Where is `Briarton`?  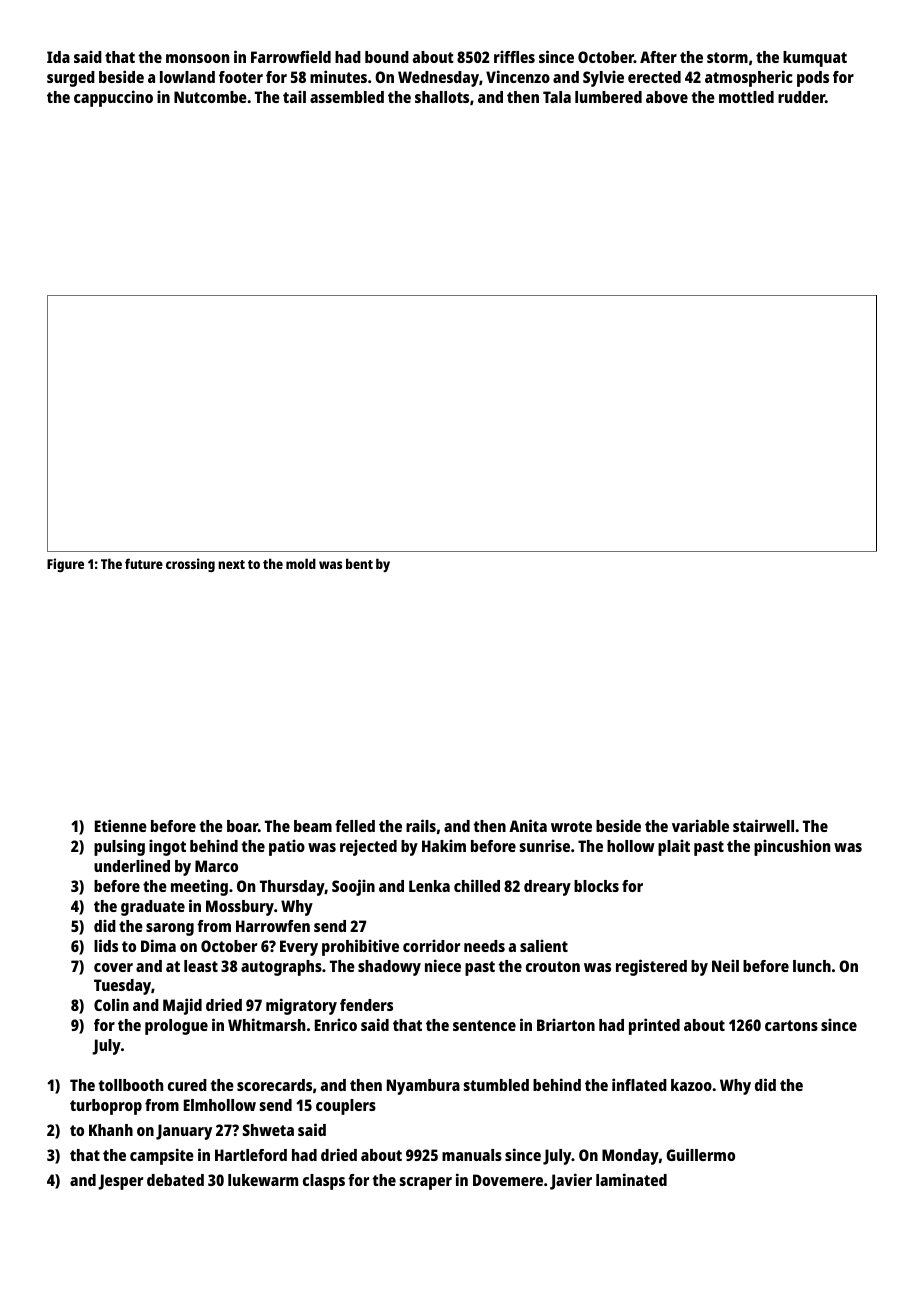 Briarton is located at coordinates (566, 1024).
